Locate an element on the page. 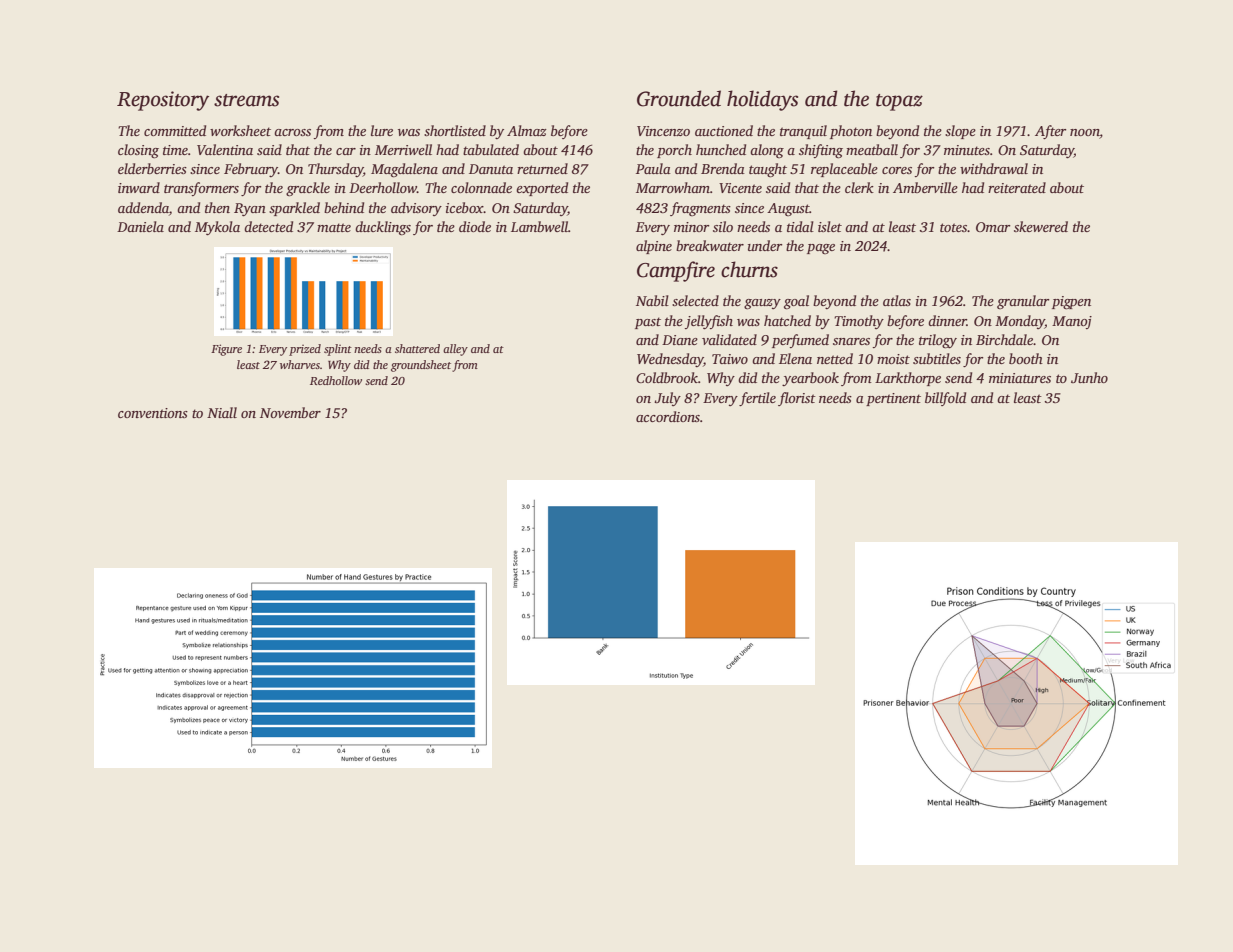 The width and height of the page is (1233, 952). Campfire is located at coordinates (676, 271).
